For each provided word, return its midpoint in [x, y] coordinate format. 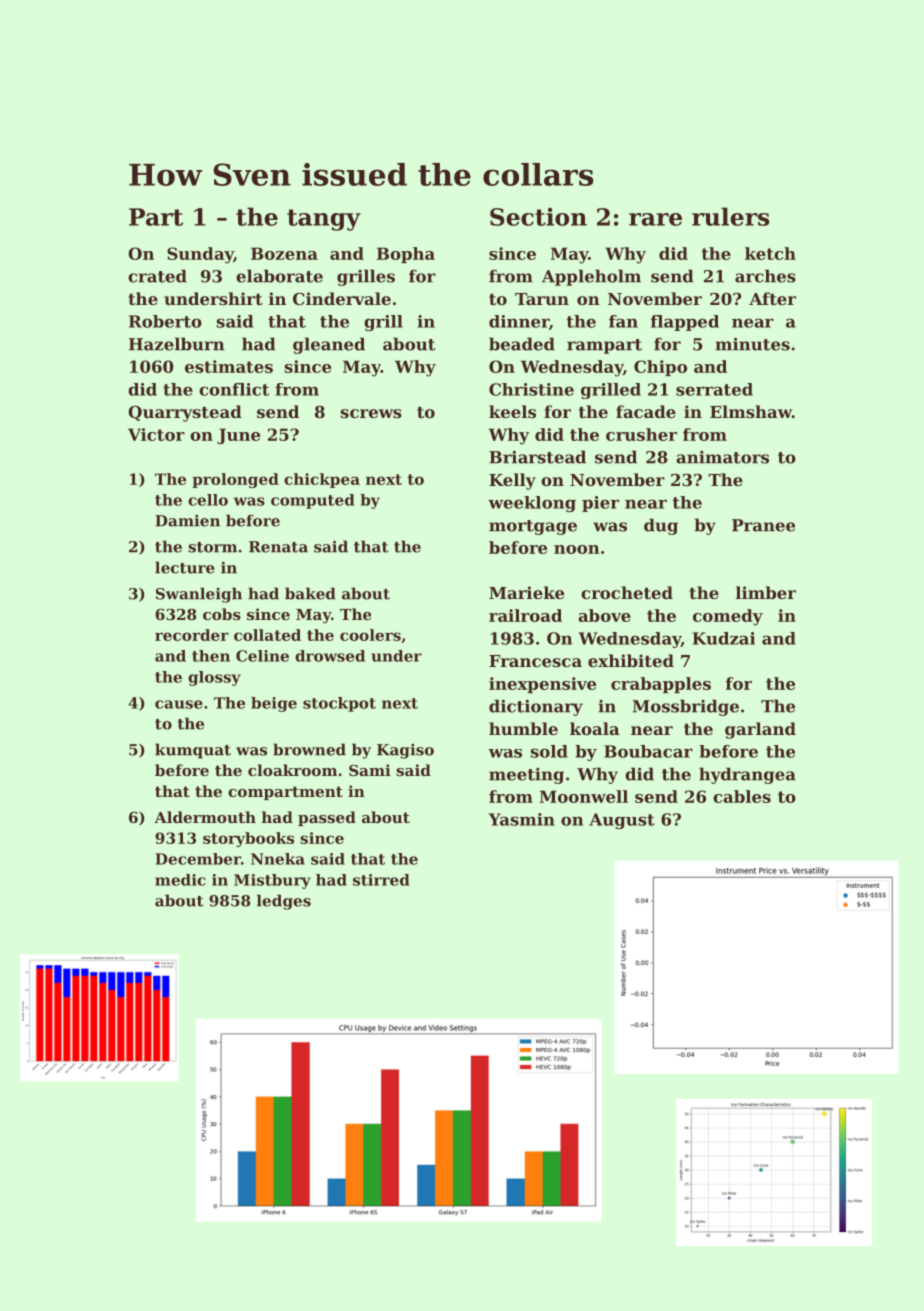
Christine [531, 389]
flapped [685, 323]
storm [212, 547]
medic [180, 880]
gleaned [329, 345]
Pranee [763, 525]
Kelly [512, 481]
